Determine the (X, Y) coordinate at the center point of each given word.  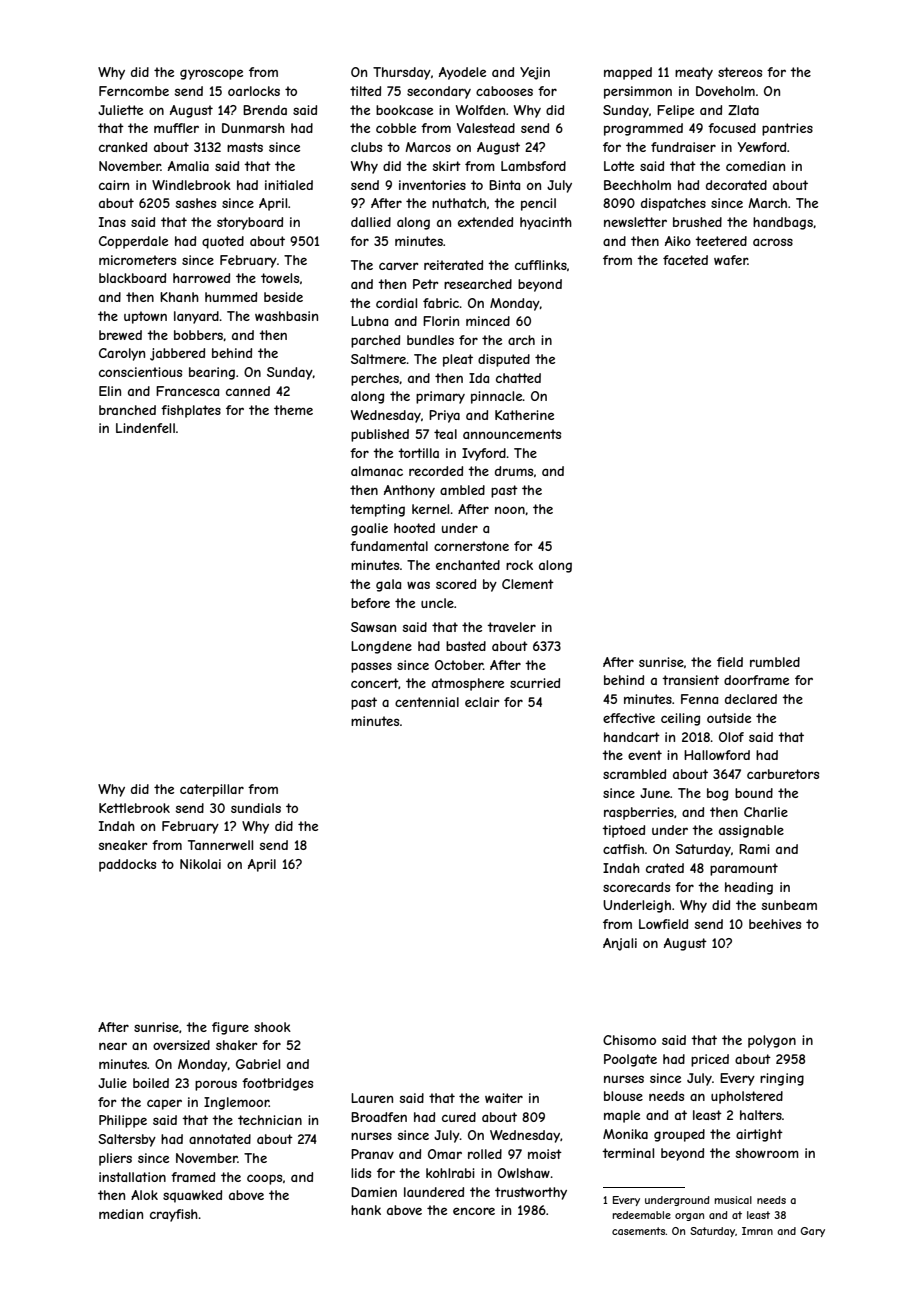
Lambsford (533, 166)
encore (474, 1211)
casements (639, 1231)
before (370, 603)
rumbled (775, 662)
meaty (694, 73)
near (113, 1046)
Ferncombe (134, 91)
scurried (535, 683)
